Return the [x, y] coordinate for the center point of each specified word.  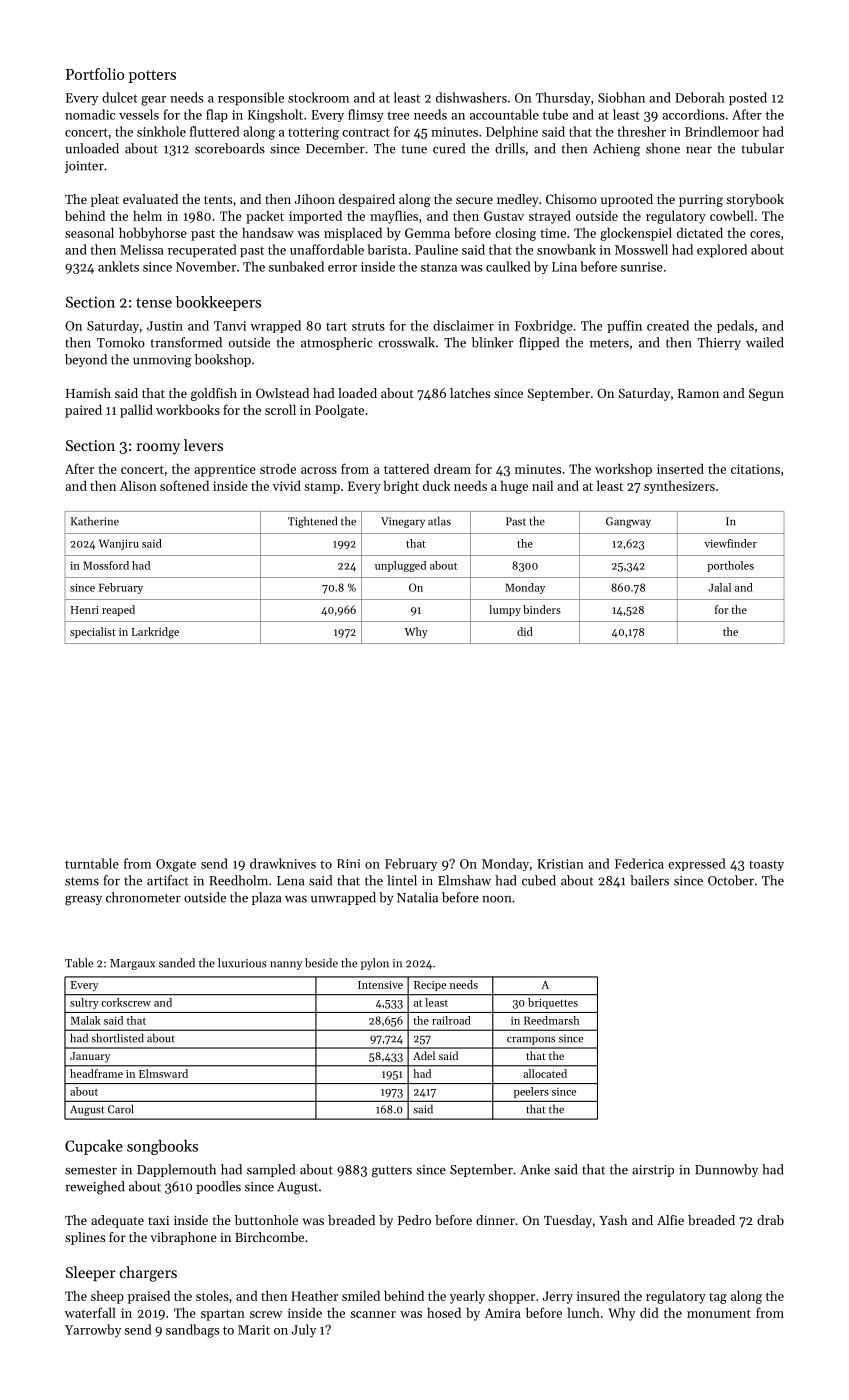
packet [265, 217]
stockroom [318, 97]
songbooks [162, 1147]
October [731, 880]
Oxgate [176, 865]
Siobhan [621, 97]
